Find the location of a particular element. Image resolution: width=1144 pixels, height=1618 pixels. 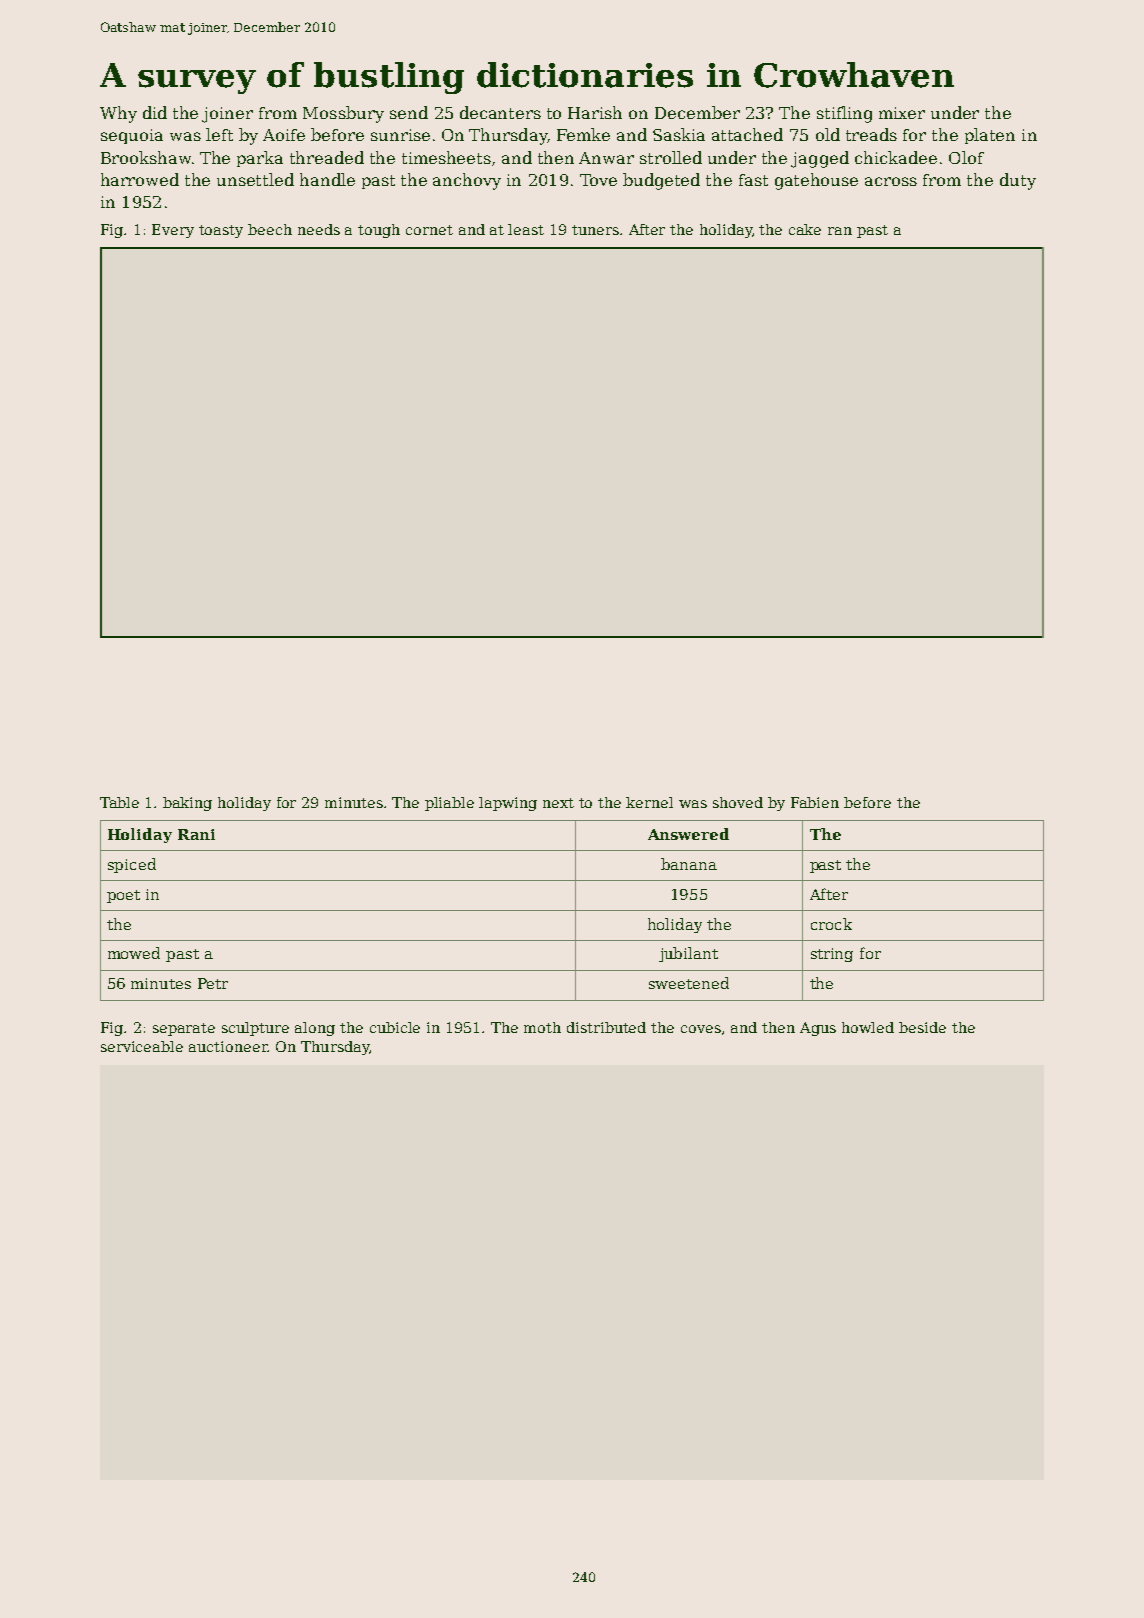

next is located at coordinates (558, 803).
